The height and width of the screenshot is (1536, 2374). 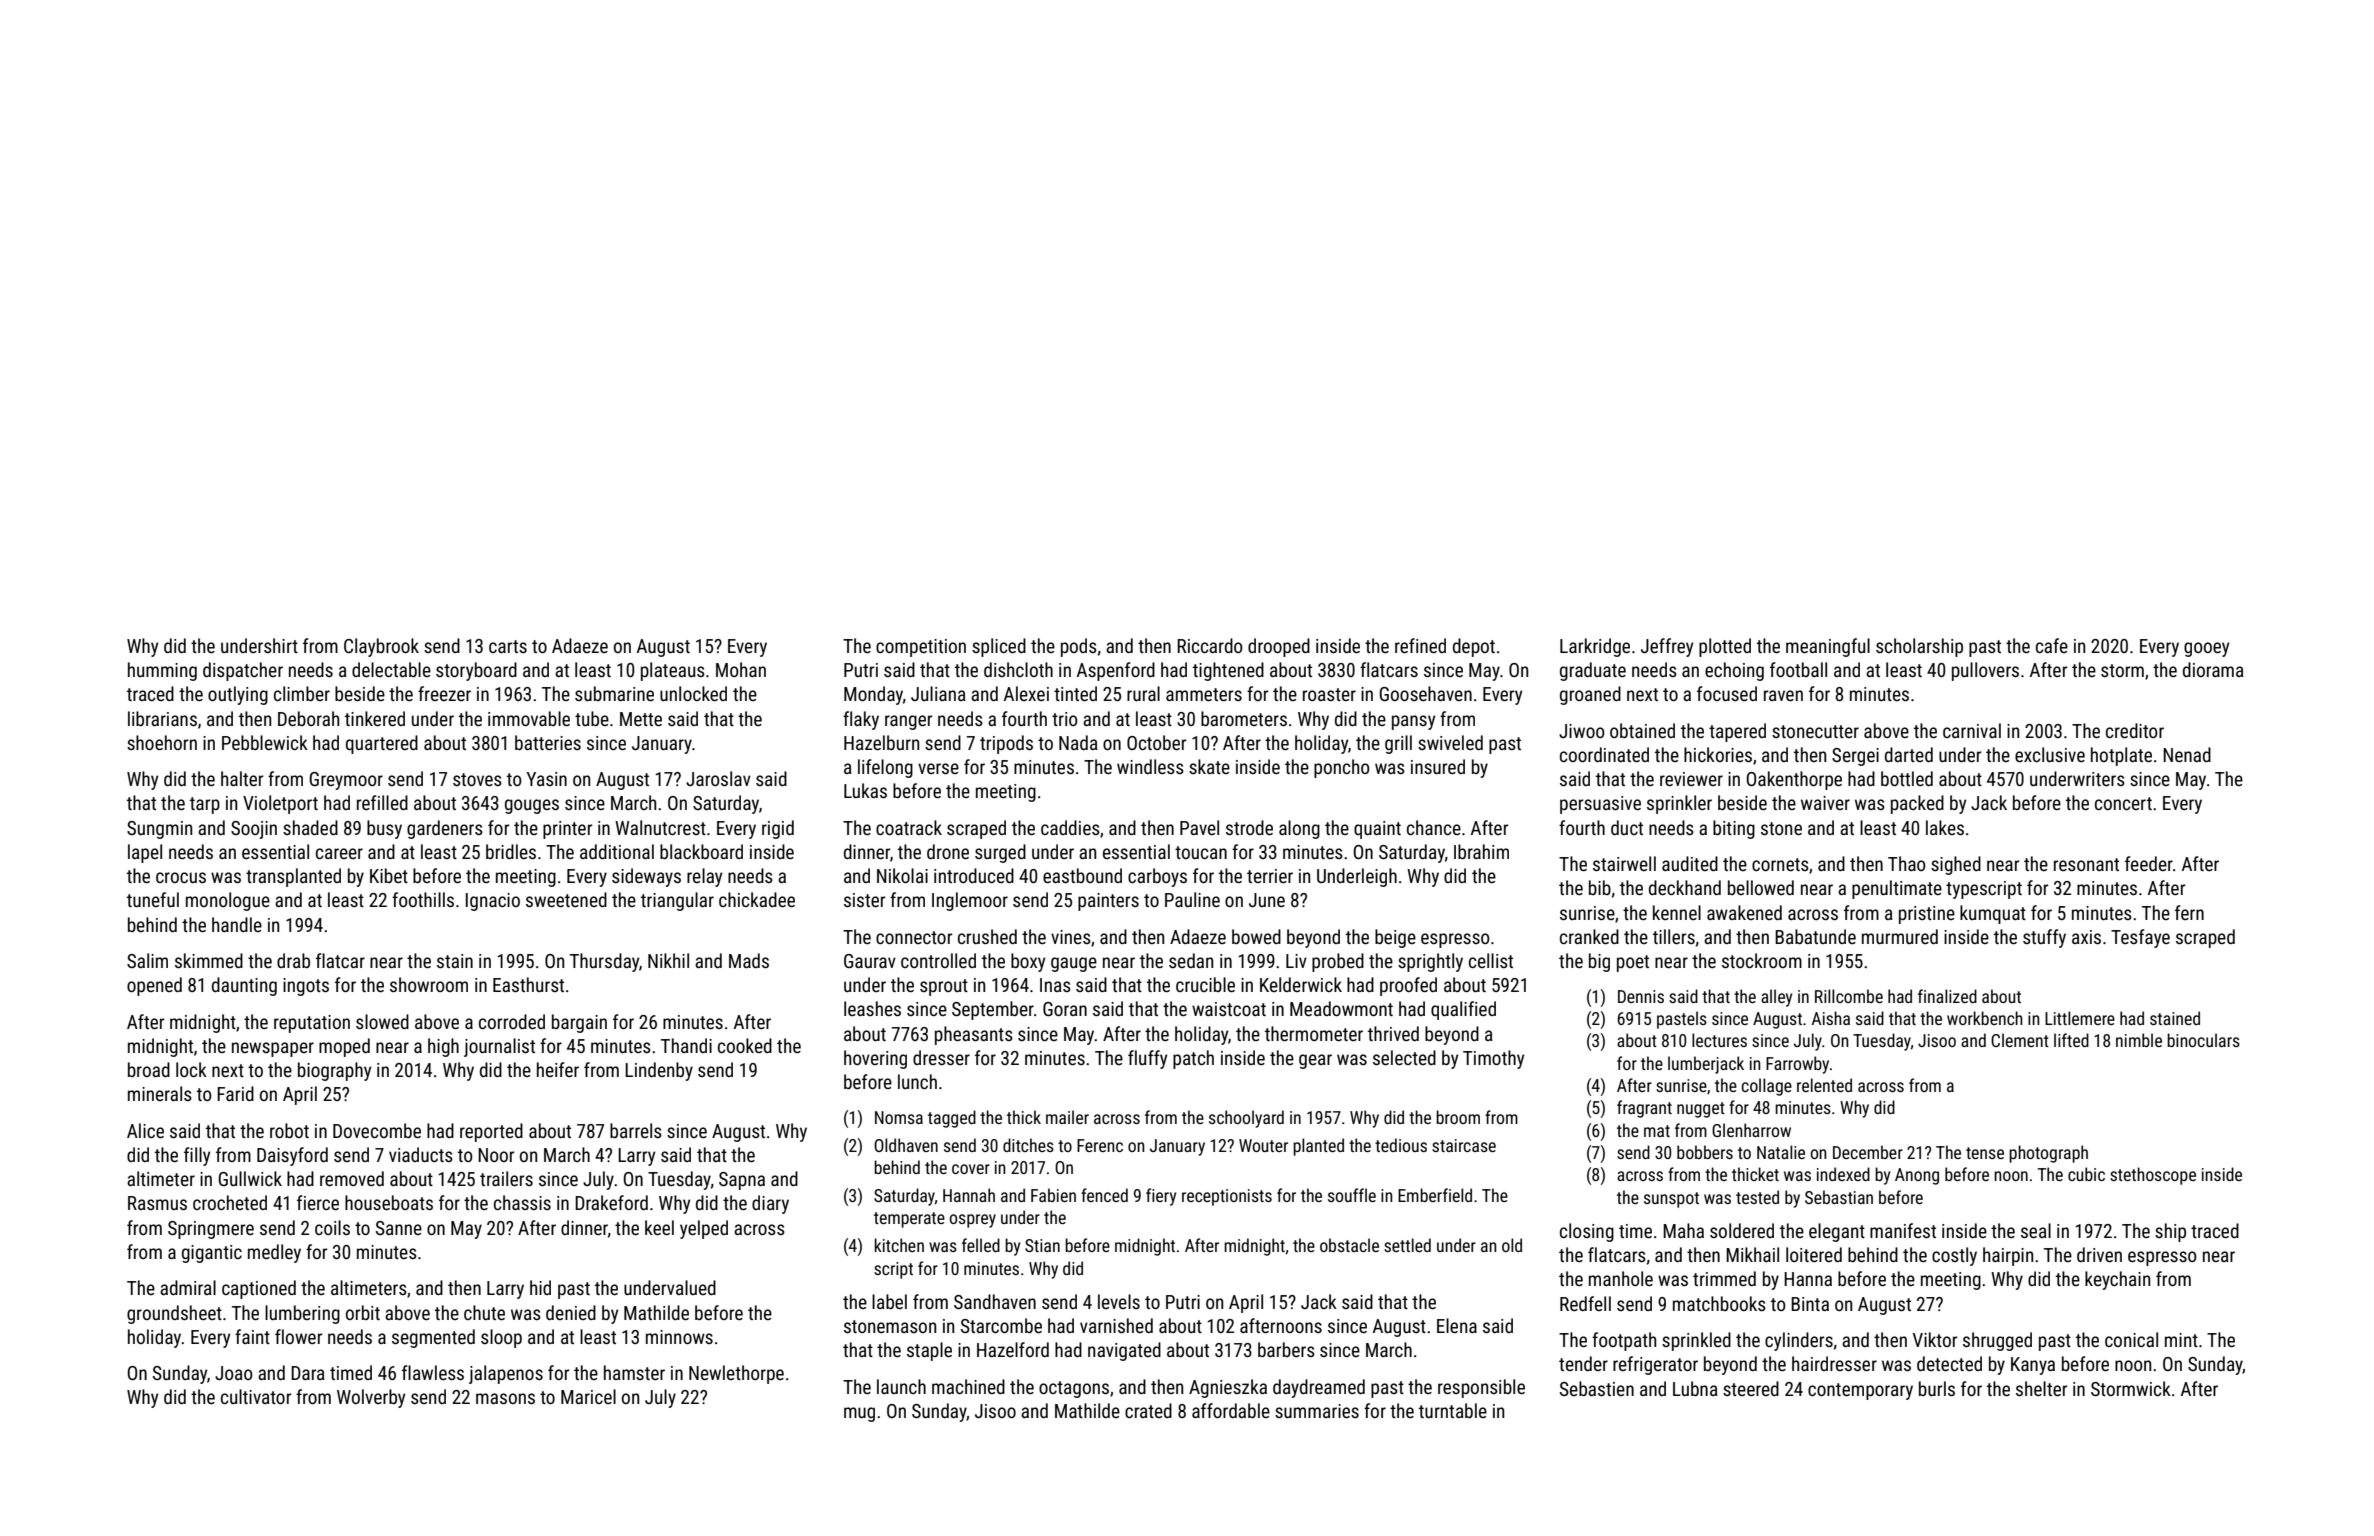 I want to click on spliced, so click(x=999, y=647).
